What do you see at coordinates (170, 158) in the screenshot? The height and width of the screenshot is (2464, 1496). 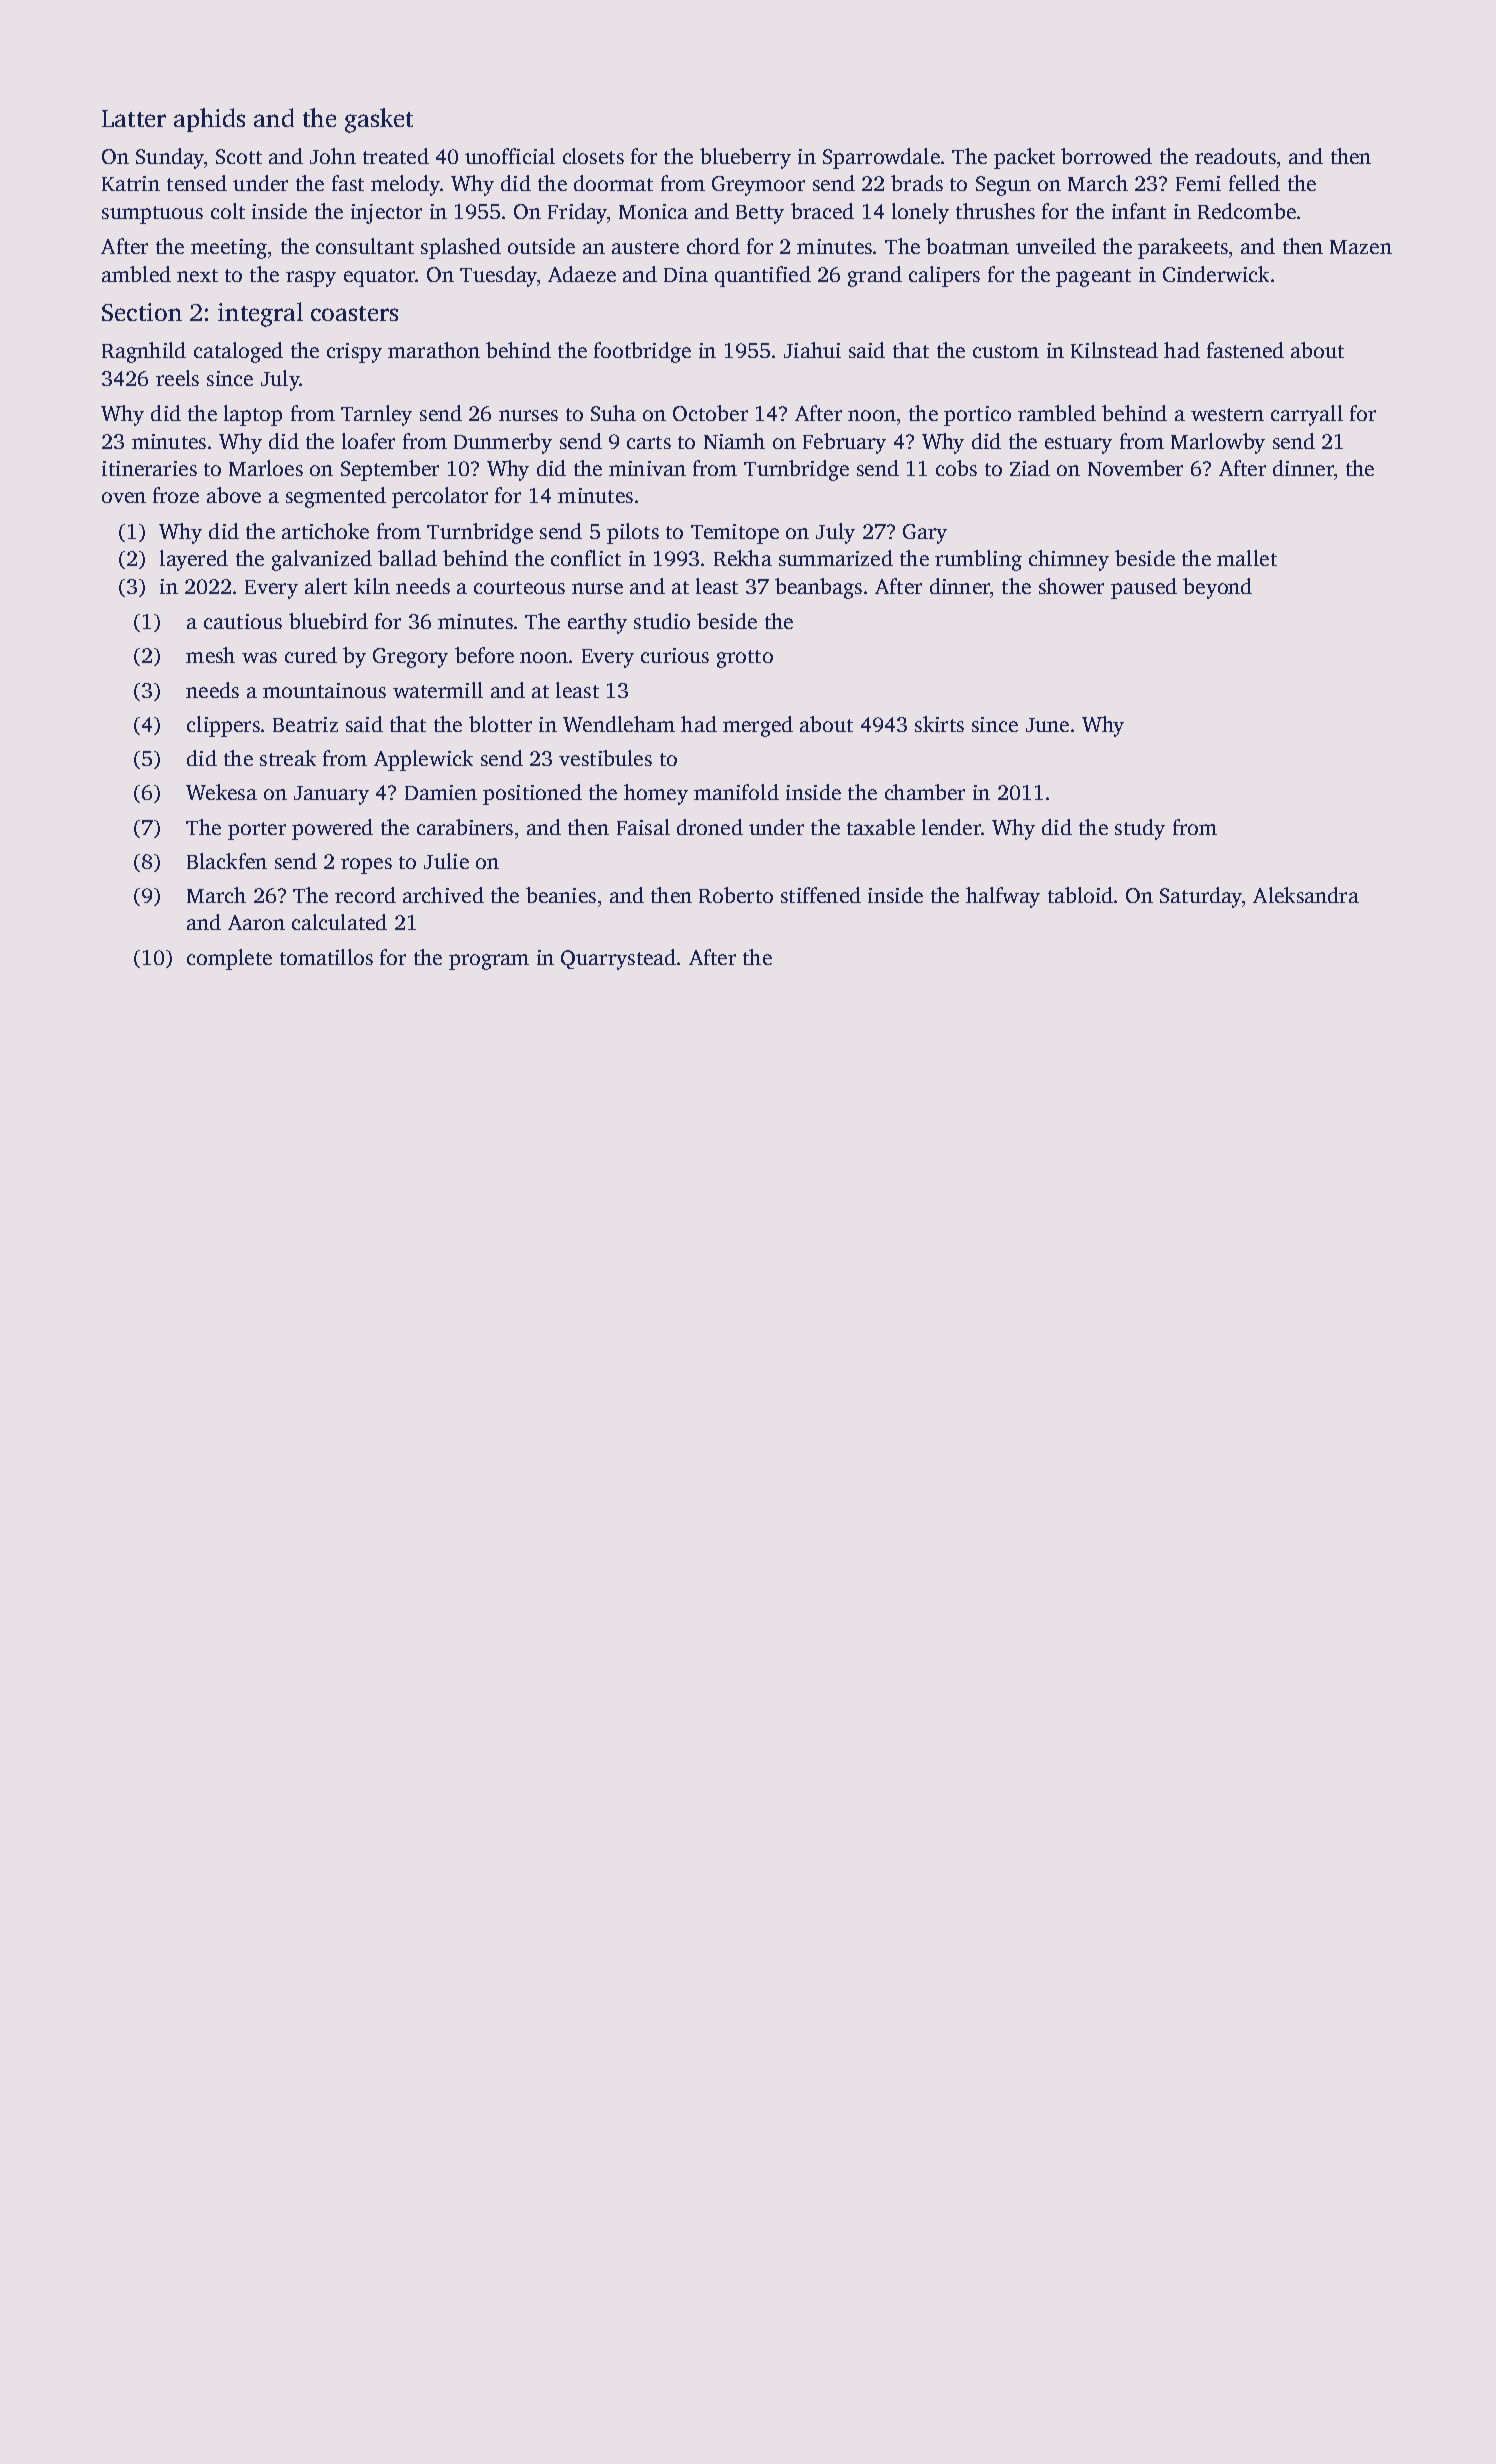 I see `Sunday` at bounding box center [170, 158].
